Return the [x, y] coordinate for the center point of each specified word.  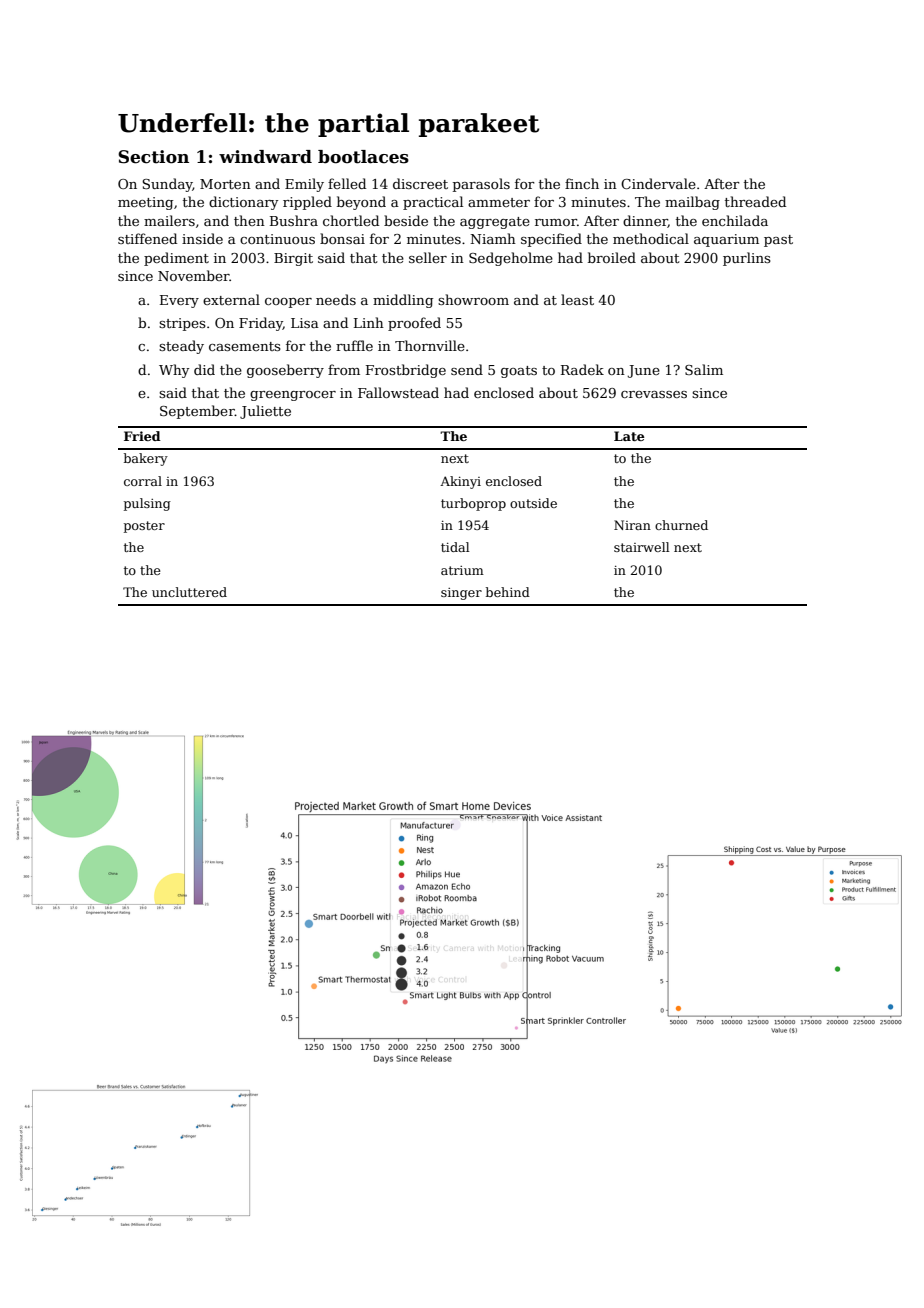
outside [533, 503]
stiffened [147, 238]
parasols [481, 185]
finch [582, 183]
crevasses [654, 394]
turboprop [473, 504]
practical [433, 203]
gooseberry [285, 371]
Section [153, 157]
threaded [755, 201]
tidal [455, 547]
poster [144, 527]
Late [629, 436]
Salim [704, 369]
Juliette [265, 412]
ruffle [354, 345]
